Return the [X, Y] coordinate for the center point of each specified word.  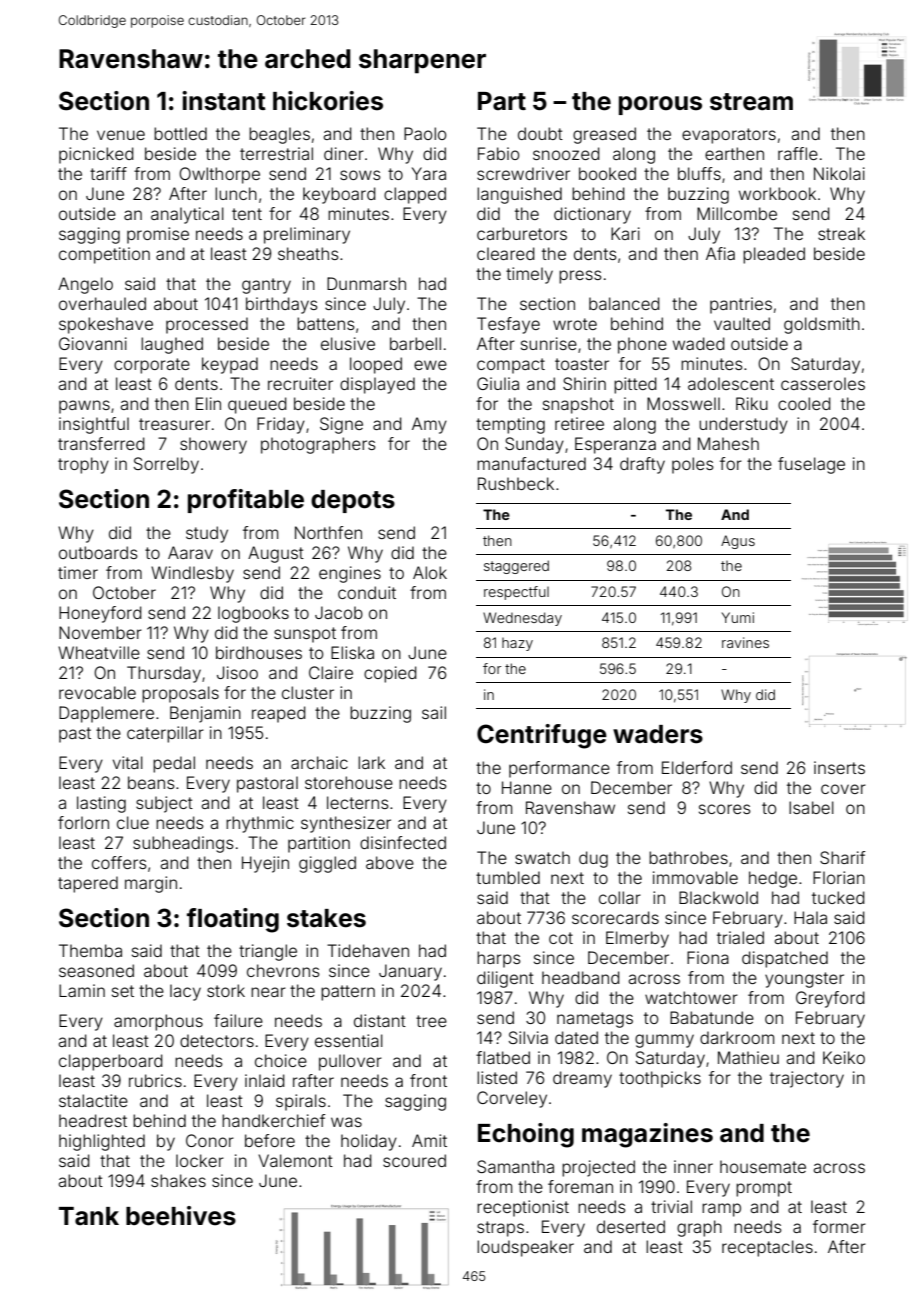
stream [751, 102]
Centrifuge [542, 736]
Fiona [708, 957]
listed [497, 1077]
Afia [720, 253]
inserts [839, 767]
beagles [279, 135]
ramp [721, 1210]
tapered [88, 884]
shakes [178, 1180]
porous [660, 105]
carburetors [522, 233]
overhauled [102, 303]
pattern [348, 993]
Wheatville [99, 652]
